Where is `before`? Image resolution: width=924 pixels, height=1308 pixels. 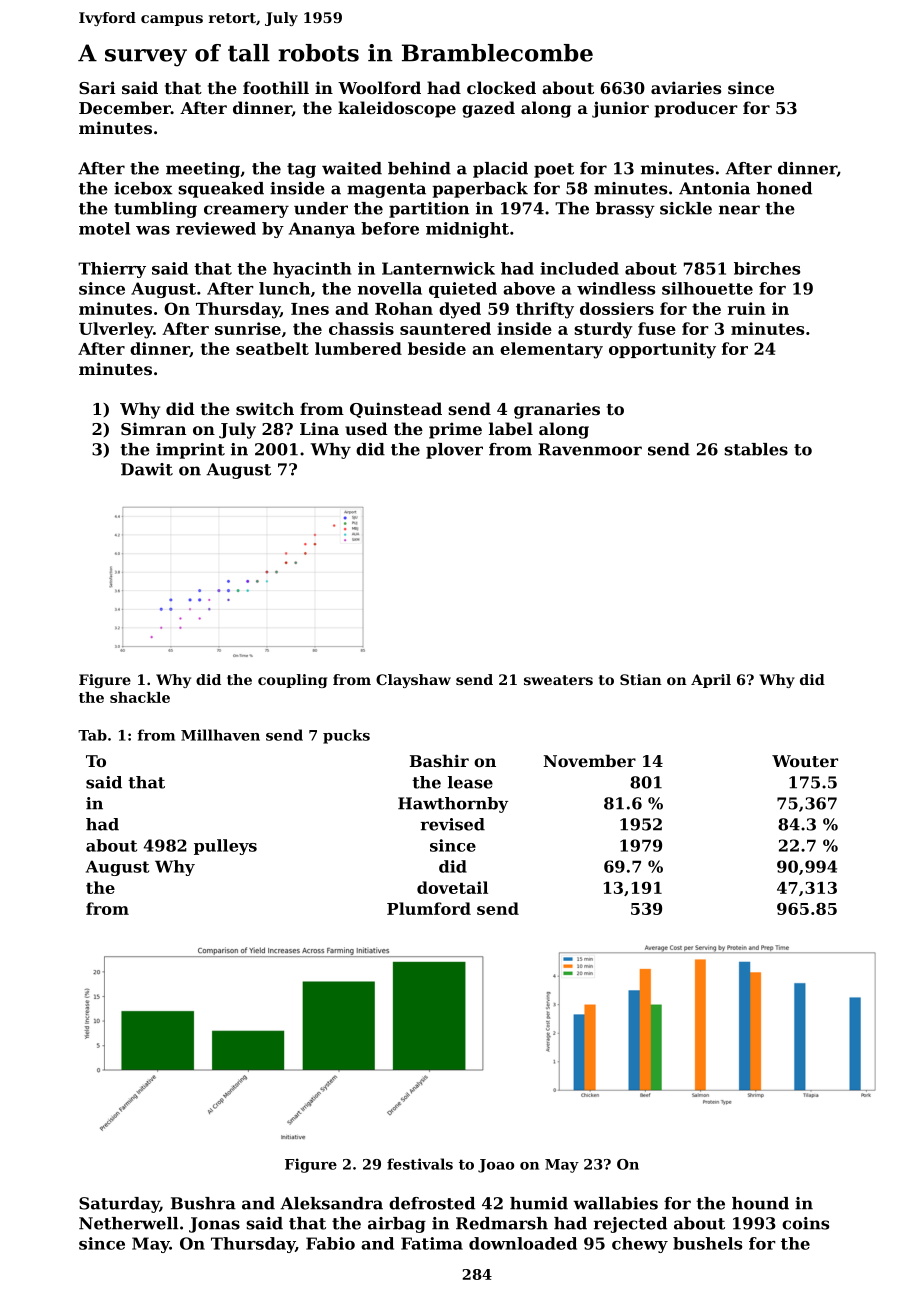 before is located at coordinates (390, 228).
